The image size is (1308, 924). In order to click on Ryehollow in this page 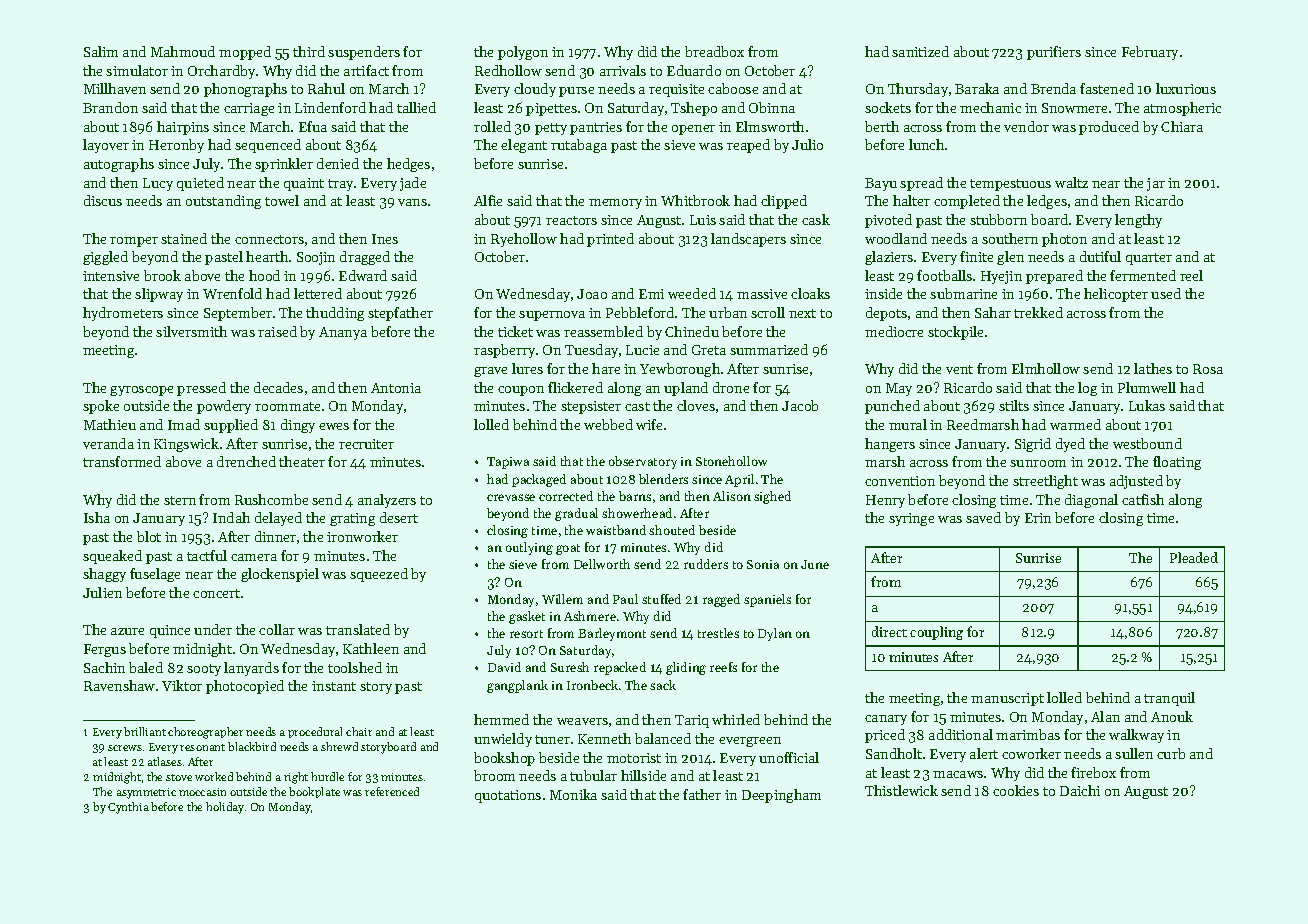, I will do `click(524, 240)`.
